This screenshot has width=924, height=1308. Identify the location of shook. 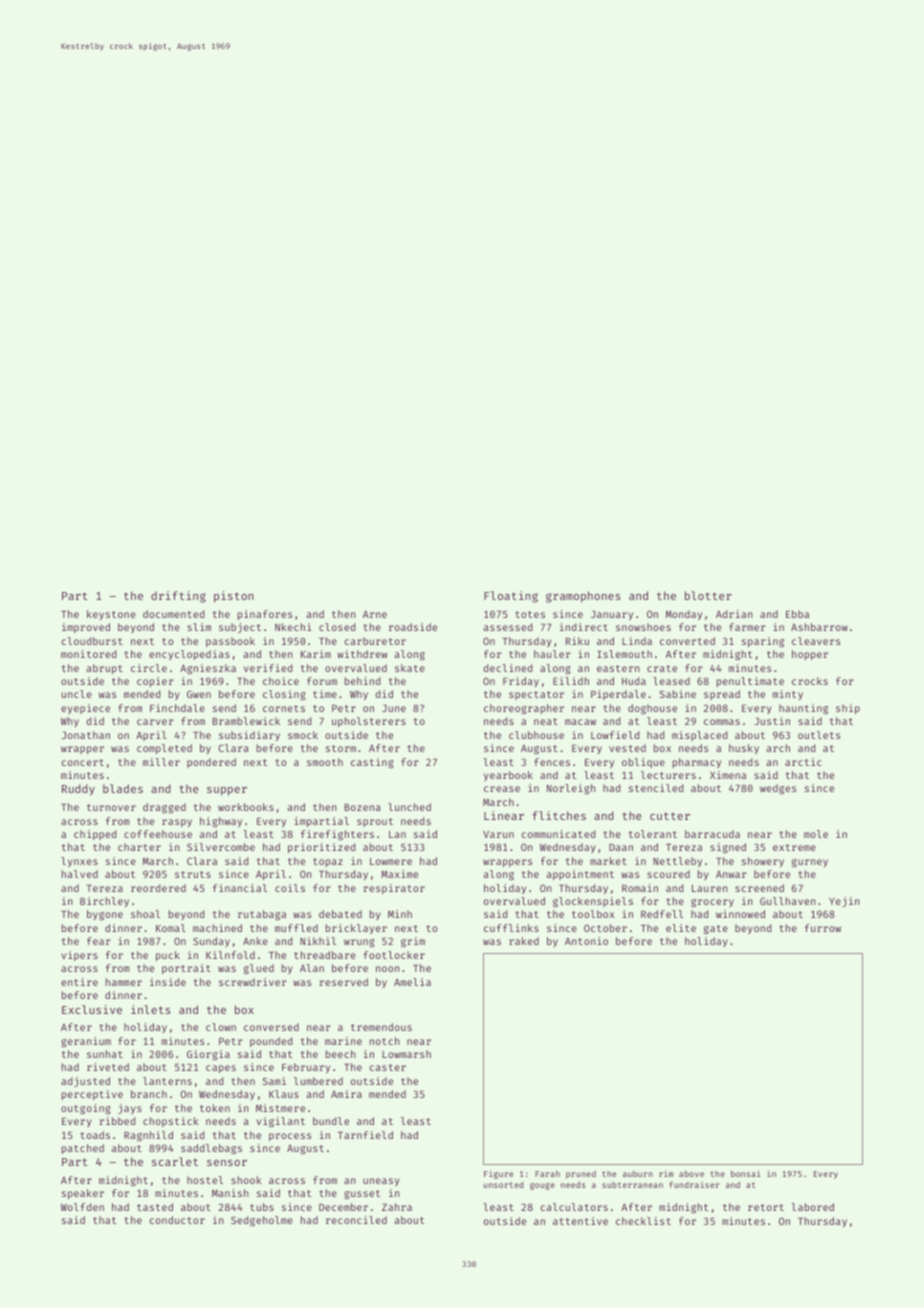
(246, 1180).
